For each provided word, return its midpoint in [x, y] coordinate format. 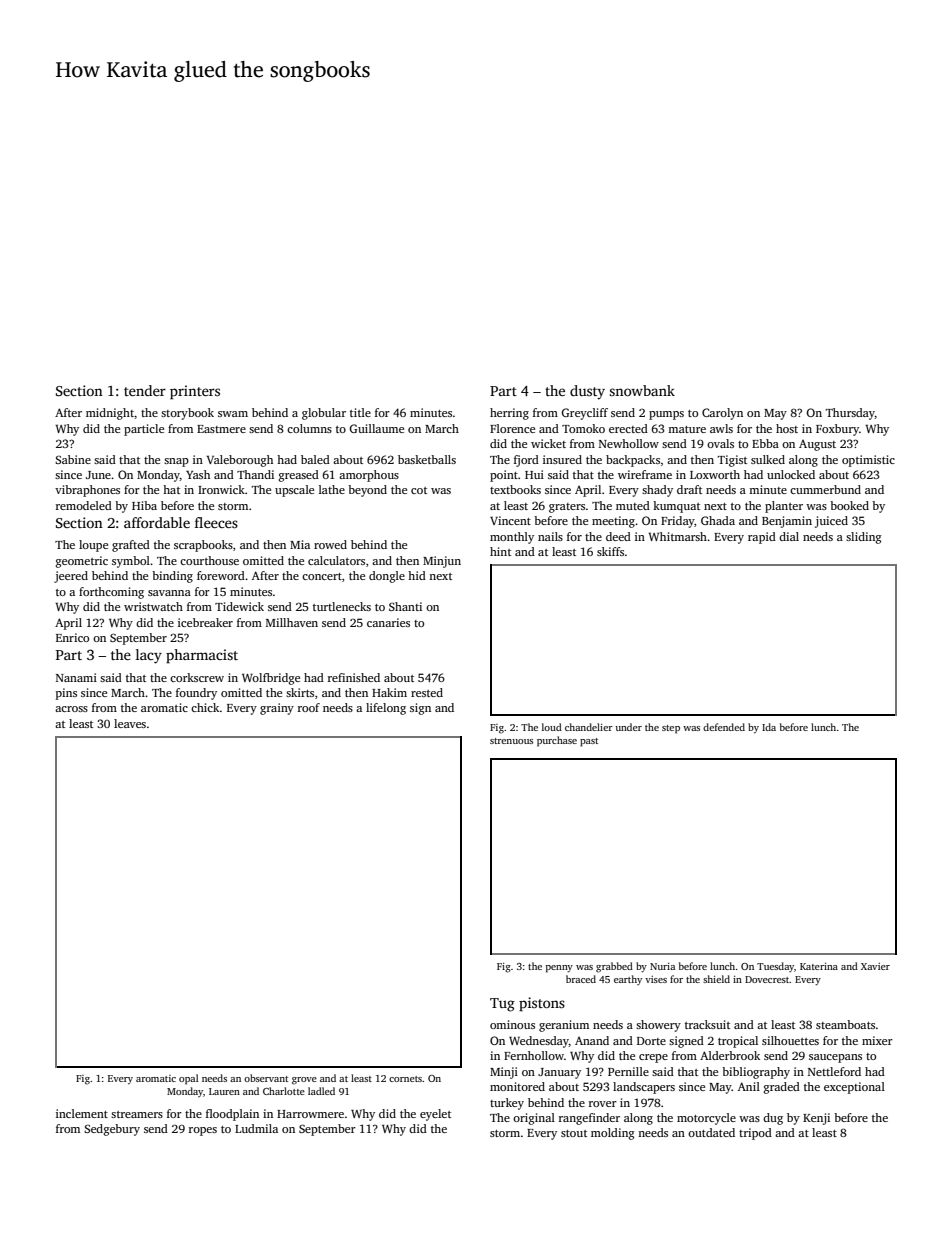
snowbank [642, 390]
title [360, 412]
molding [613, 1134]
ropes [203, 1131]
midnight [110, 414]
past [589, 742]
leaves [130, 723]
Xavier [875, 966]
